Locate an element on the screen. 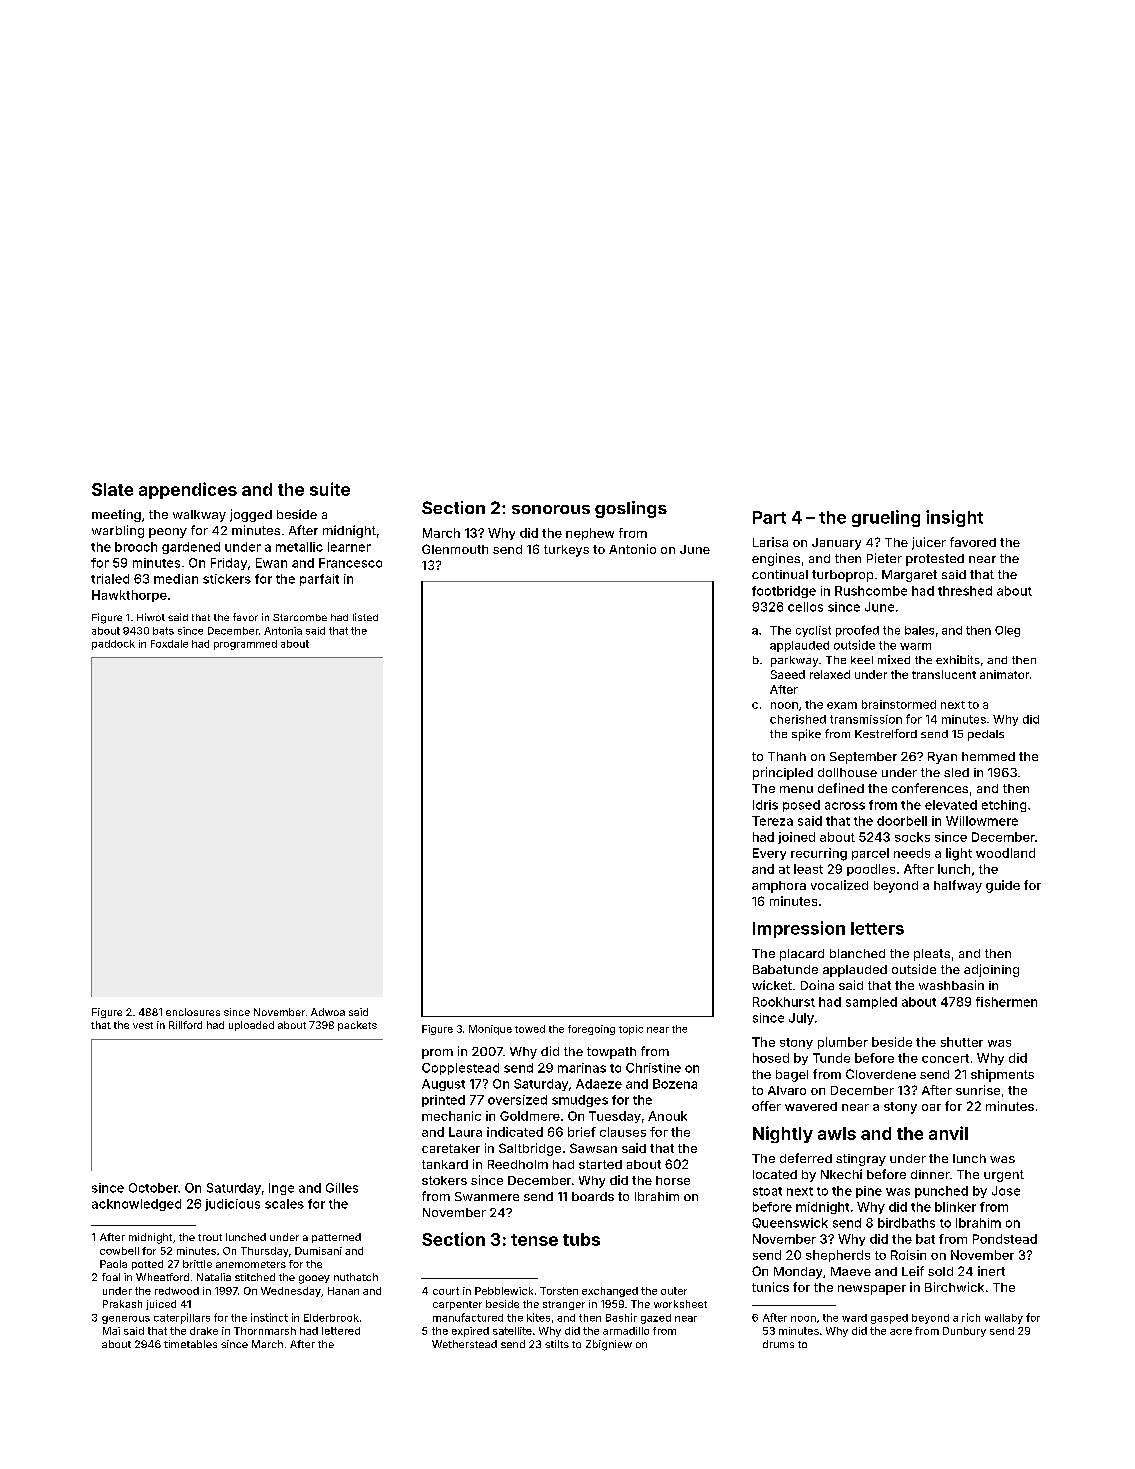 Image resolution: width=1135 pixels, height=1469 pixels. vest is located at coordinates (143, 1025).
